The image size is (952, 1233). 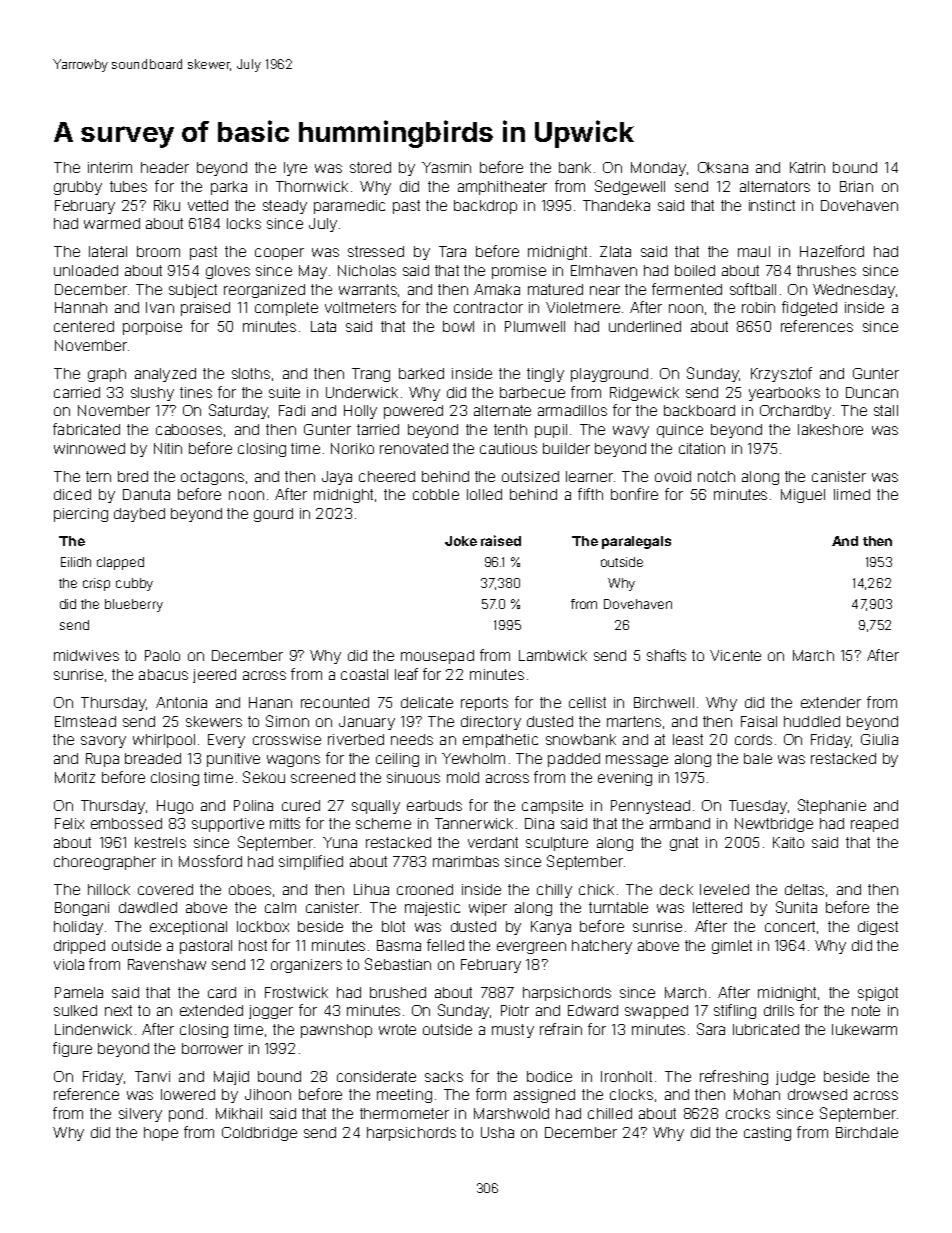 I want to click on Yasmin, so click(x=446, y=167).
